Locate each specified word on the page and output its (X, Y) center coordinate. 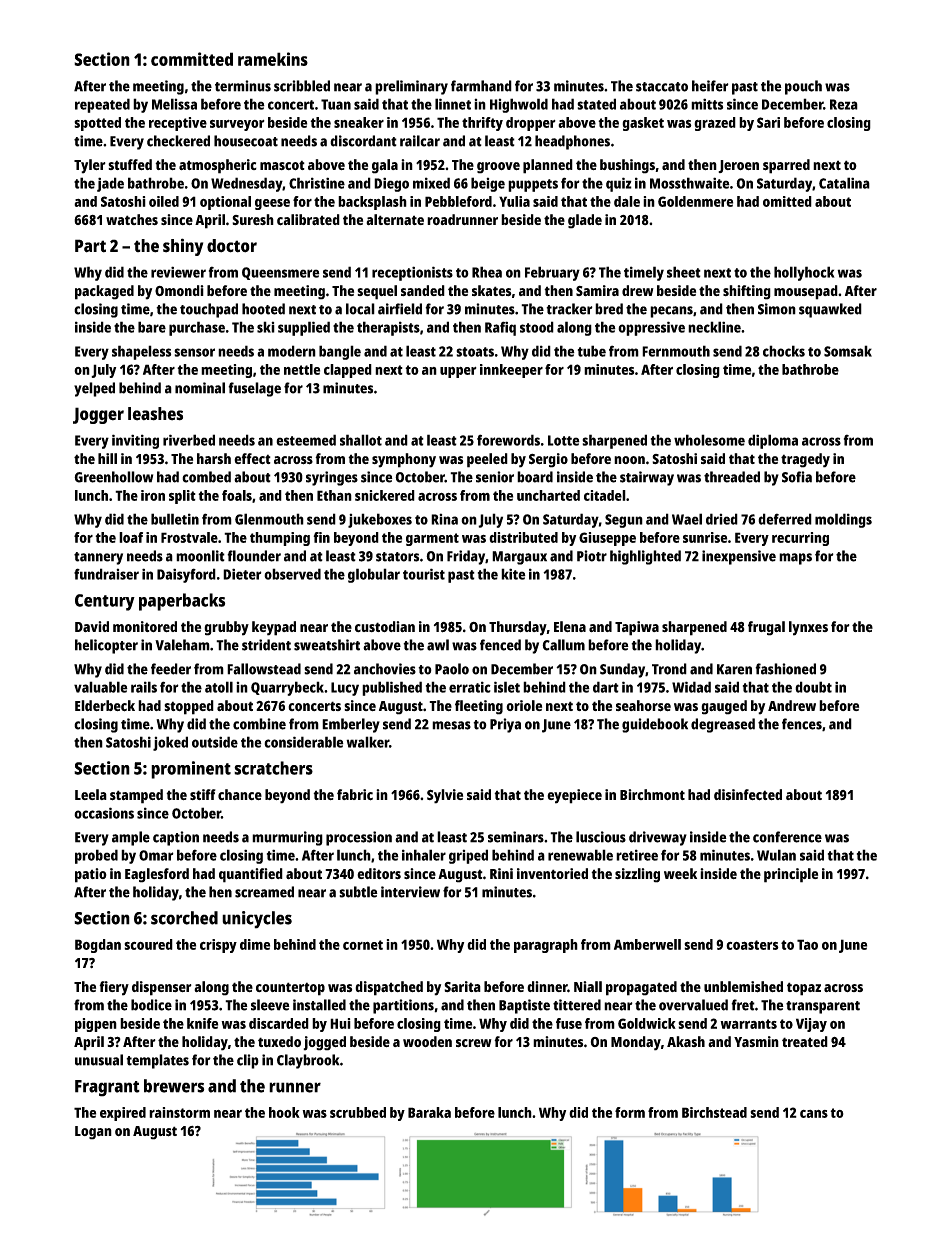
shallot (361, 440)
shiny (183, 247)
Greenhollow (113, 477)
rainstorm (179, 1112)
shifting (747, 292)
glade (585, 221)
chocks (784, 351)
